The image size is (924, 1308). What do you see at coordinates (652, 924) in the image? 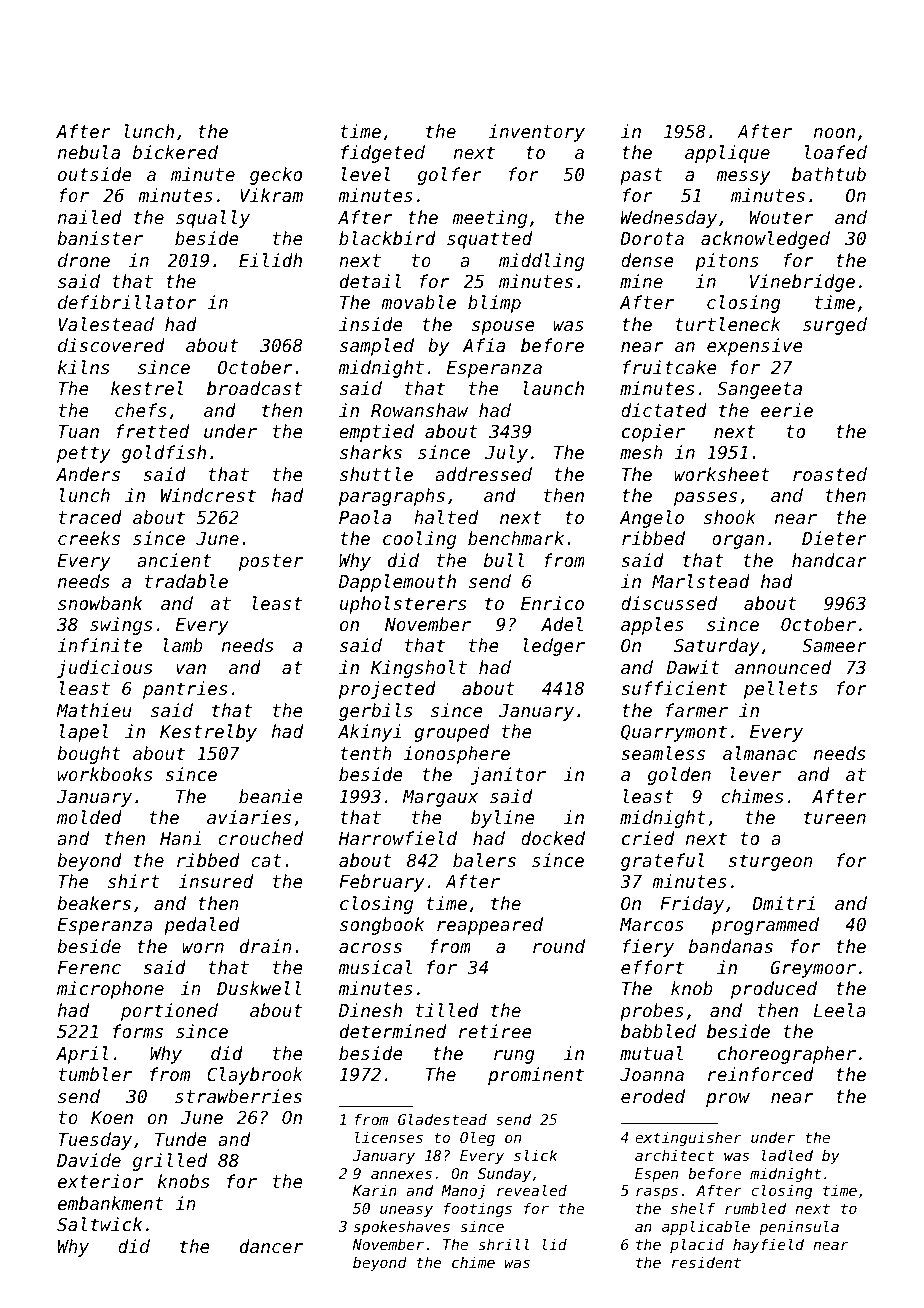
I see `Marcos` at bounding box center [652, 924].
